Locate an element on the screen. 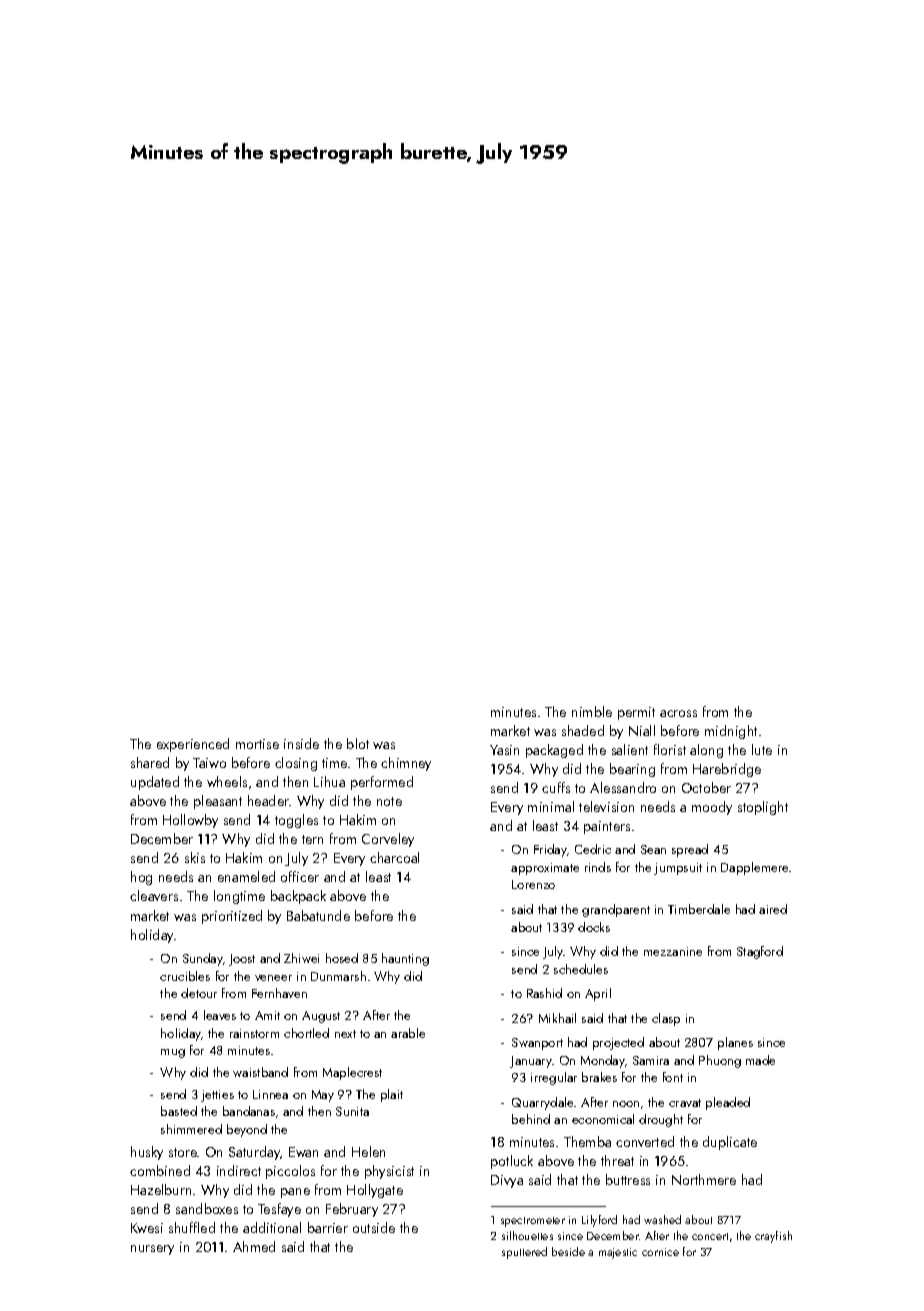  Lorenzo is located at coordinates (533, 884).
